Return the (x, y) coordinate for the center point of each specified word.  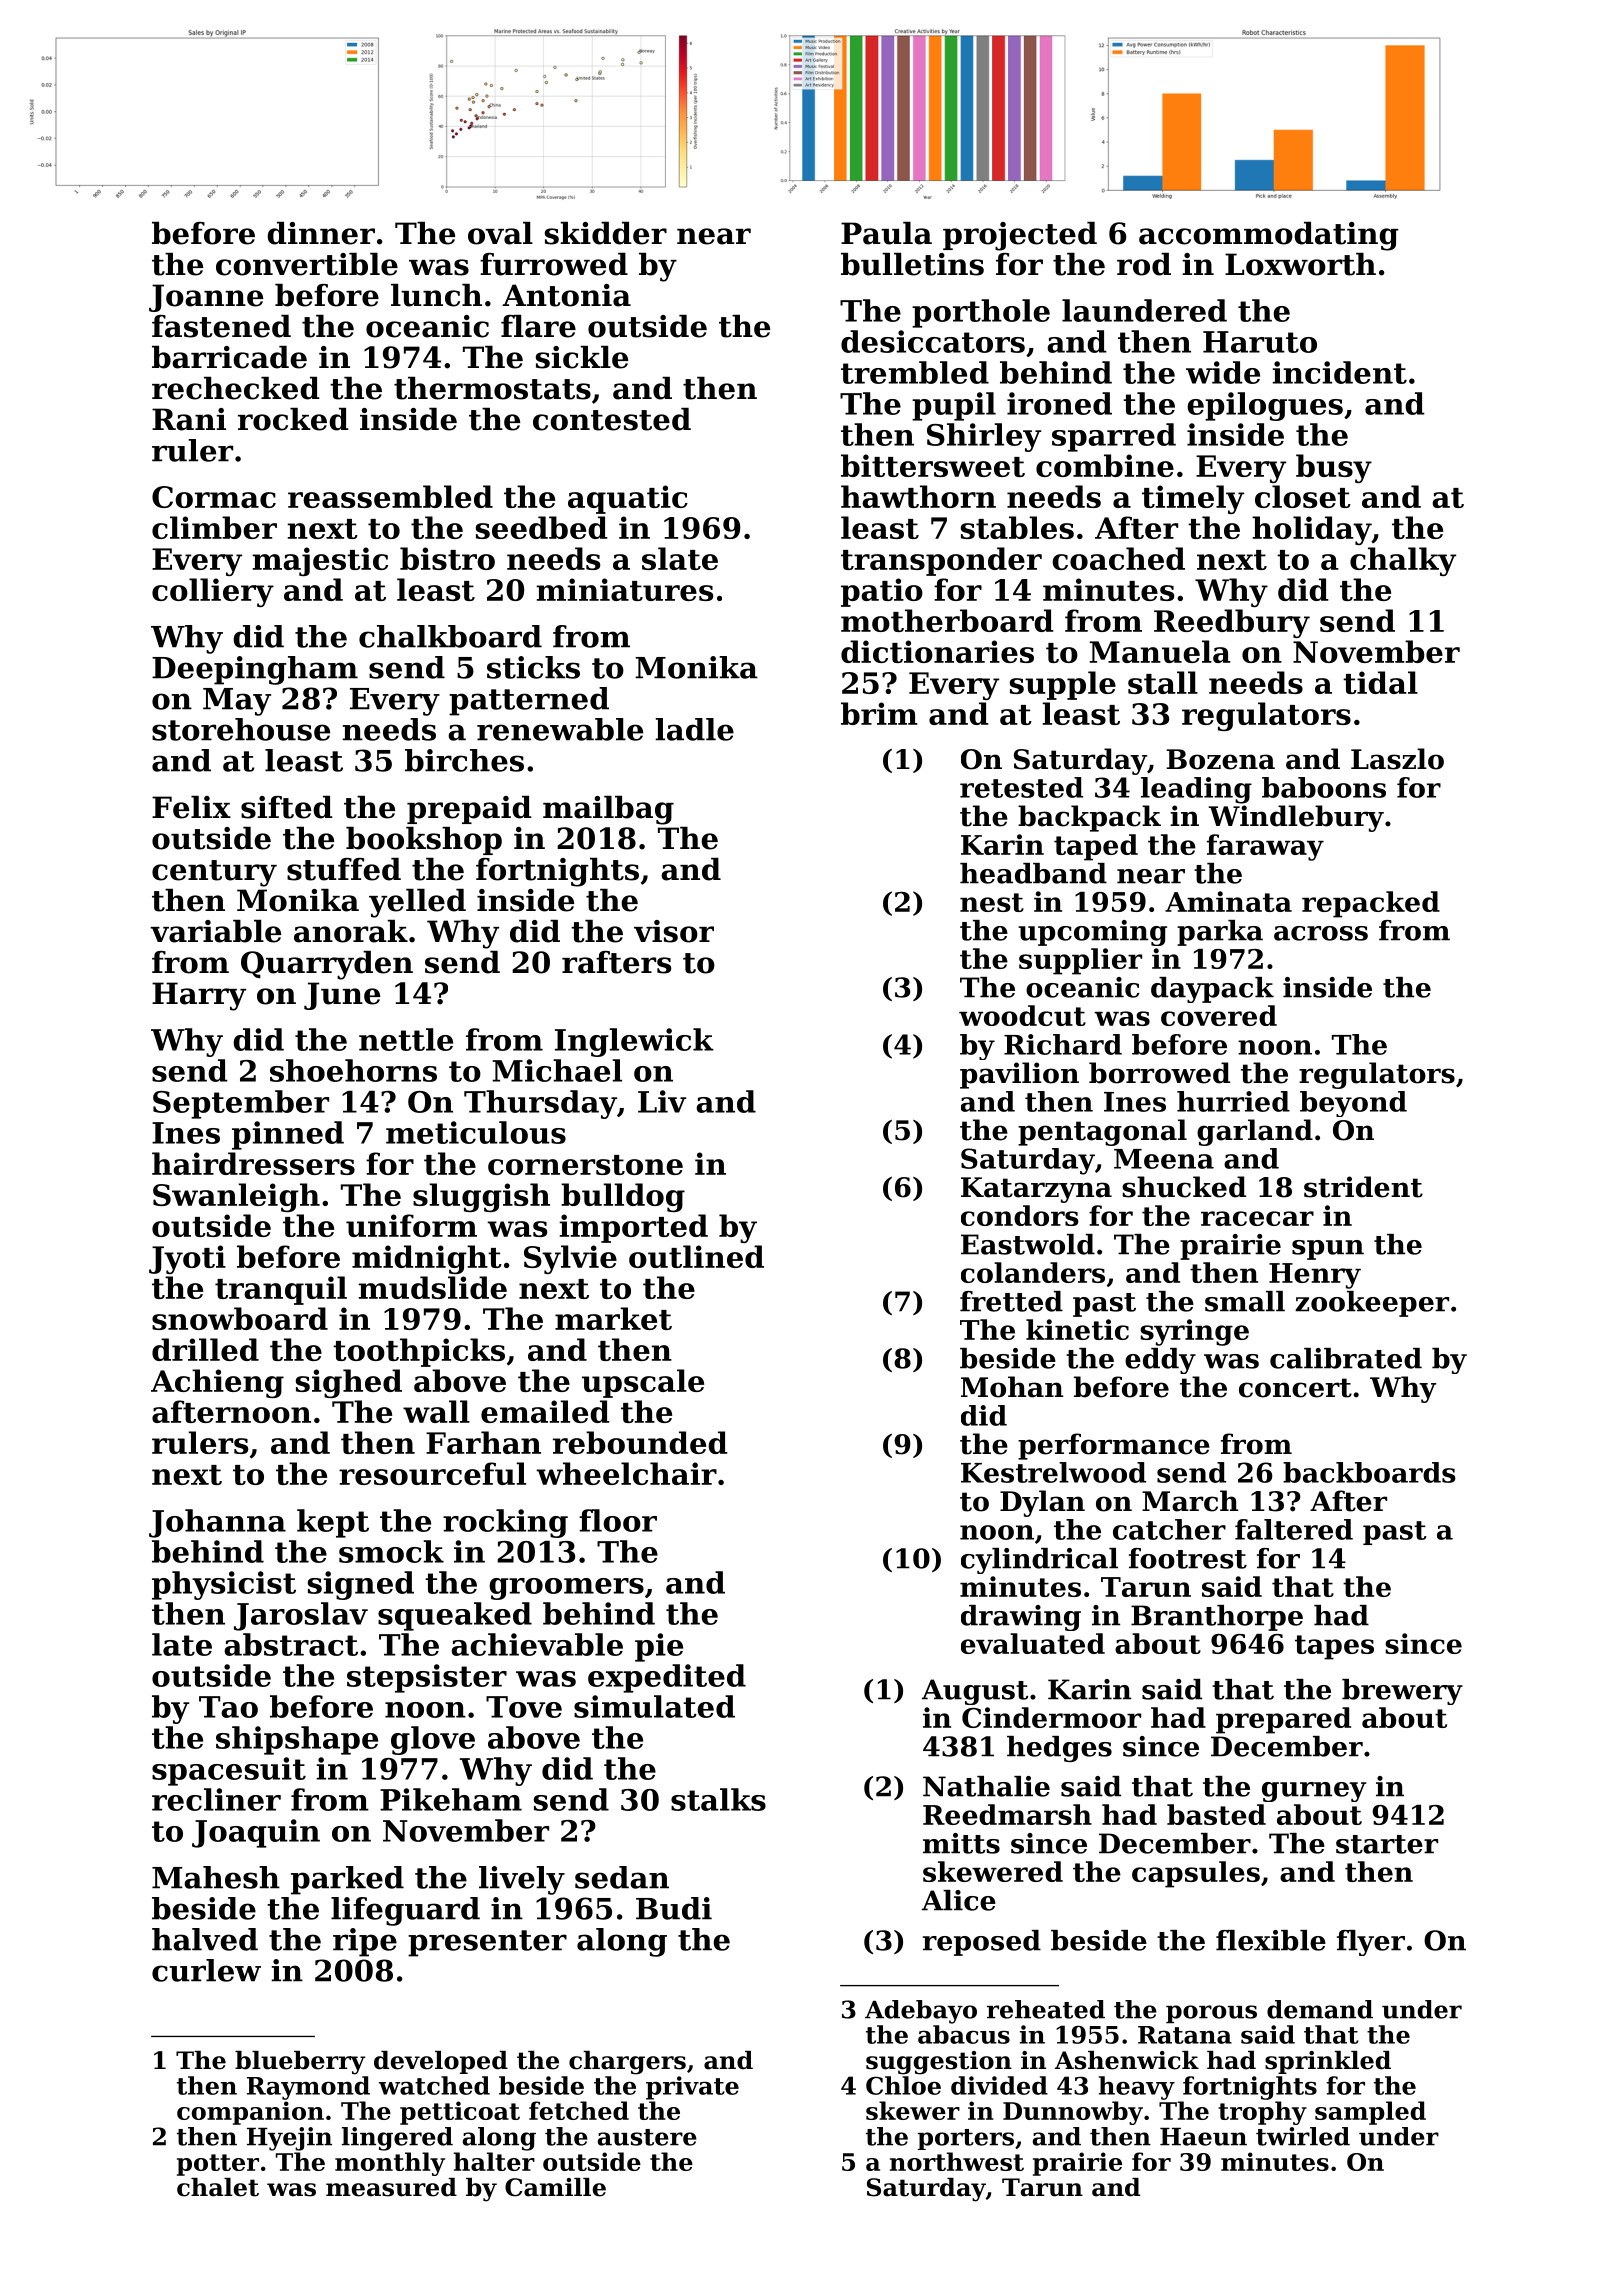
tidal (1380, 682)
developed (441, 2062)
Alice (959, 1900)
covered (1219, 1015)
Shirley (984, 437)
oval (500, 233)
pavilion (1019, 1075)
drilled (205, 1349)
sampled (1370, 2113)
